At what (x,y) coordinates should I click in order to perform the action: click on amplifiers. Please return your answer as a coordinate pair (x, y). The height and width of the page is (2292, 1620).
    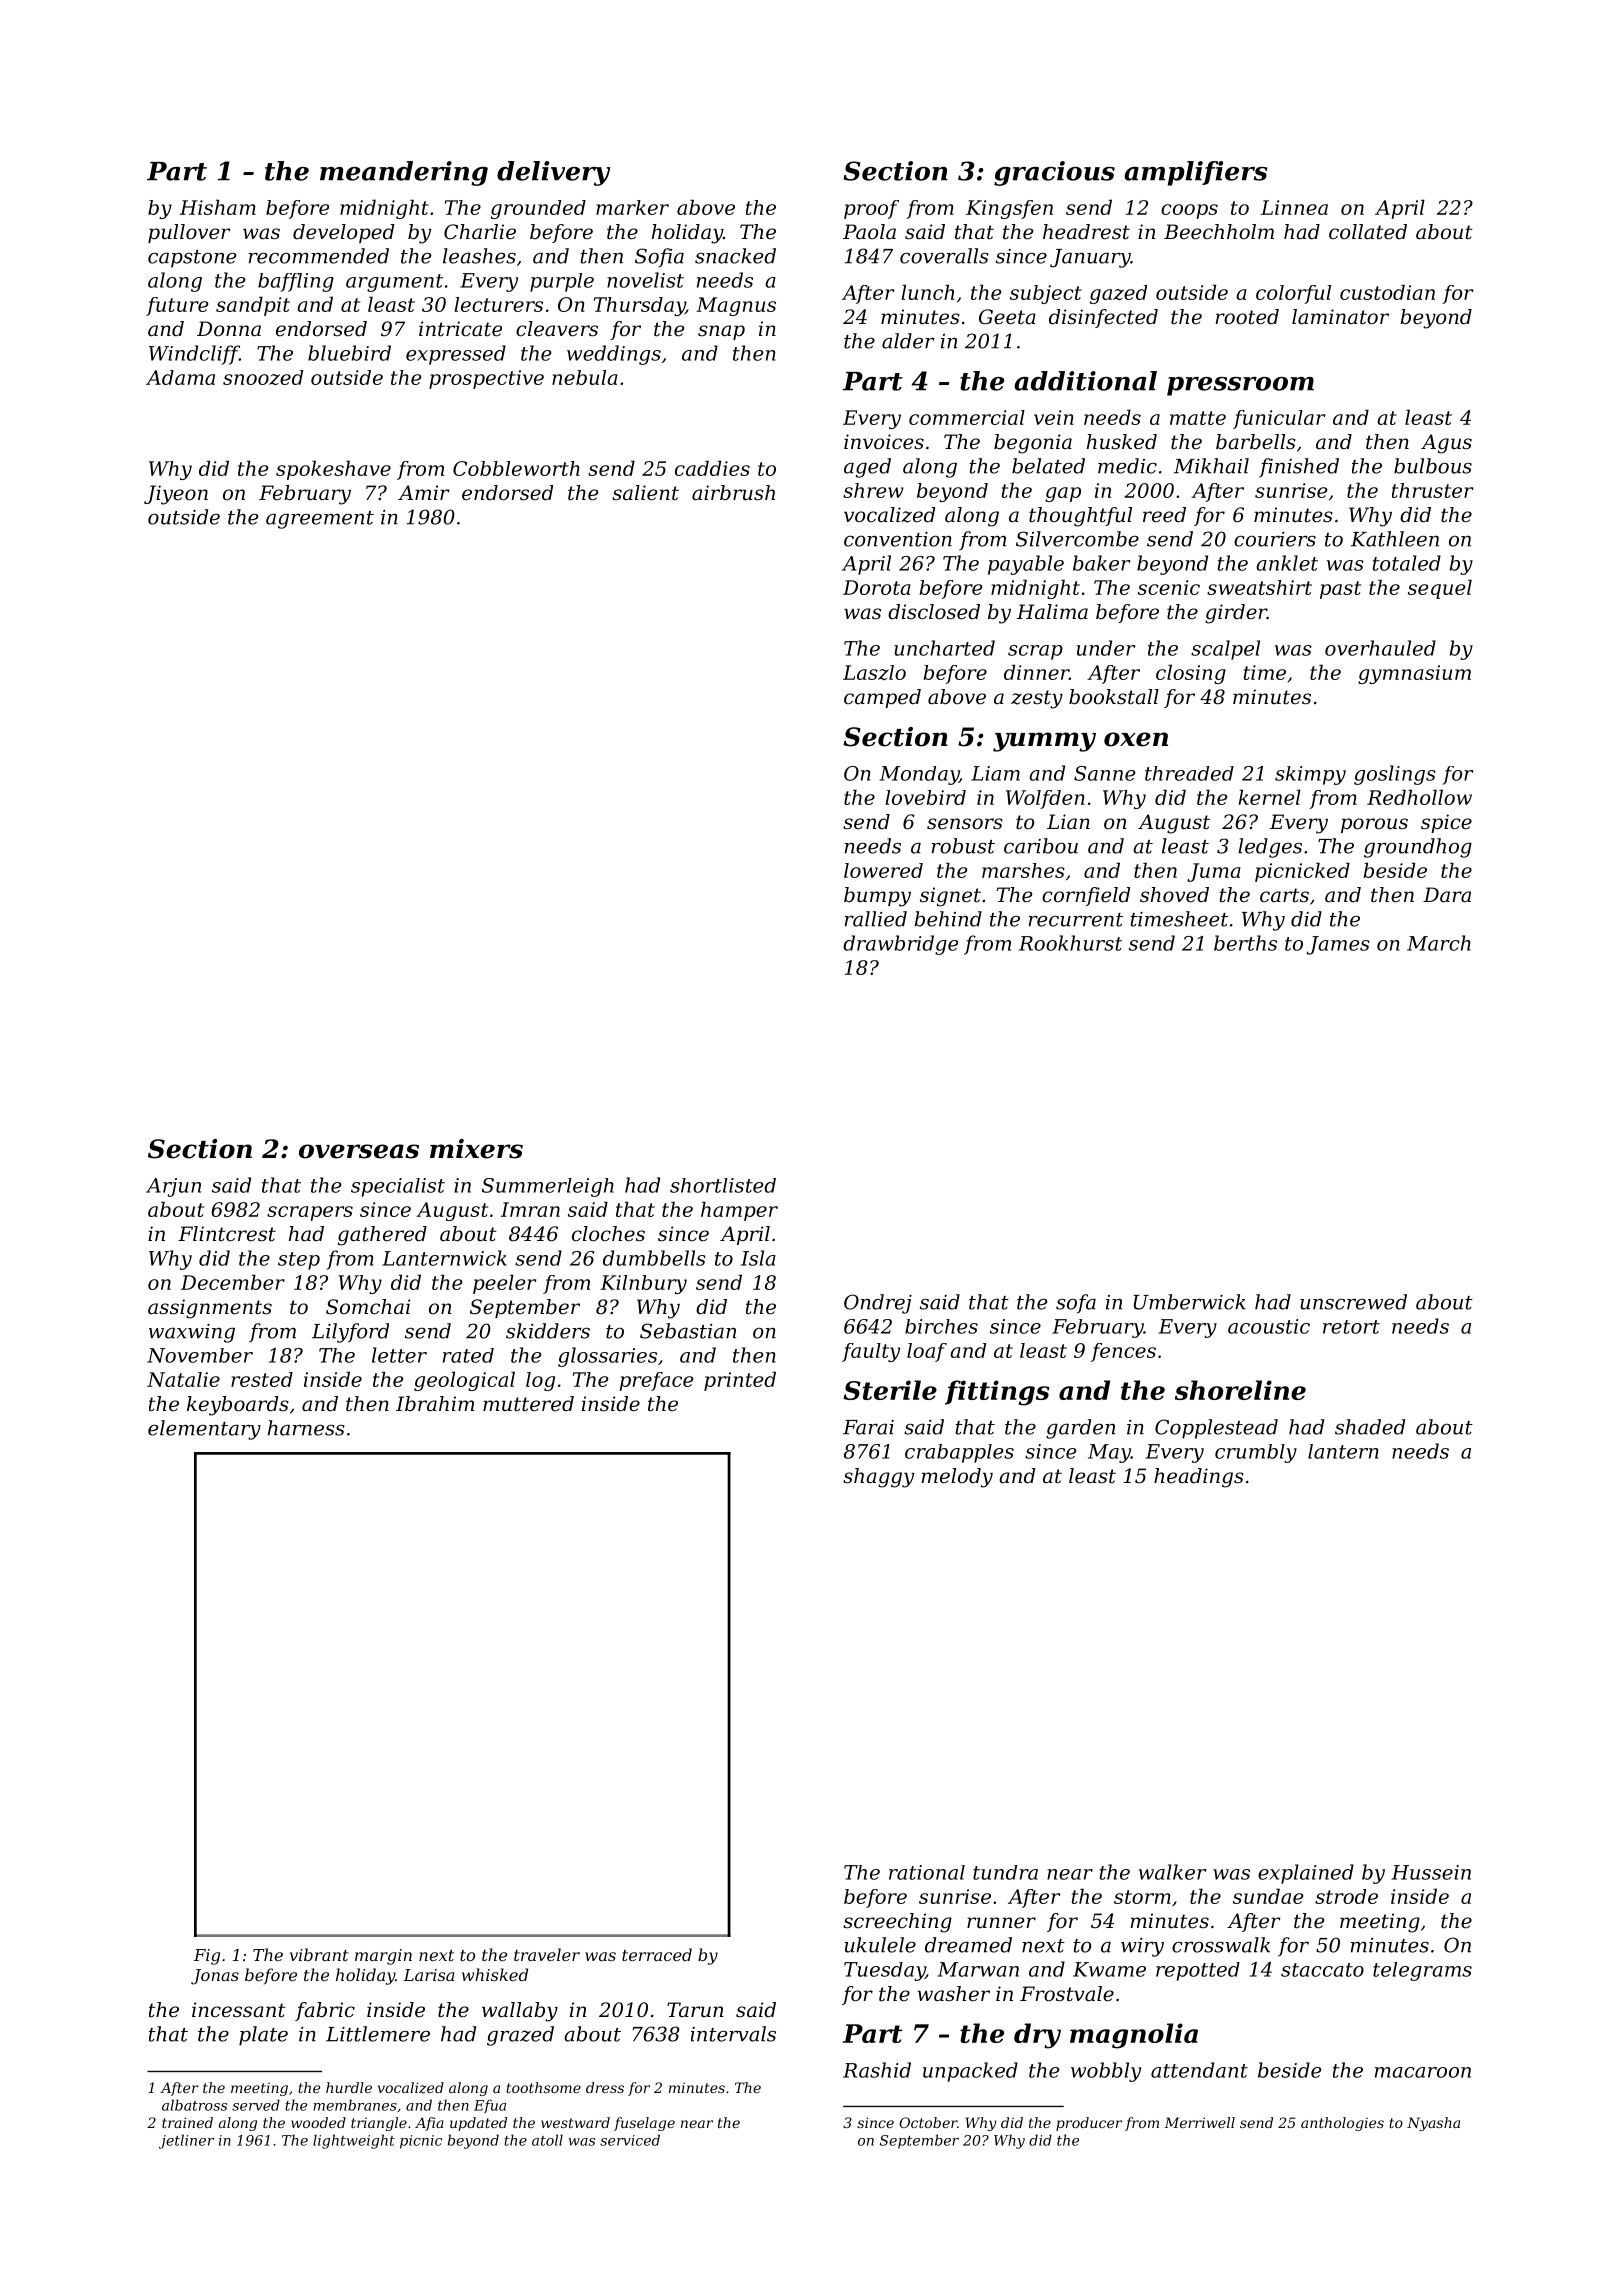
    Looking at the image, I should click on (1196, 173).
